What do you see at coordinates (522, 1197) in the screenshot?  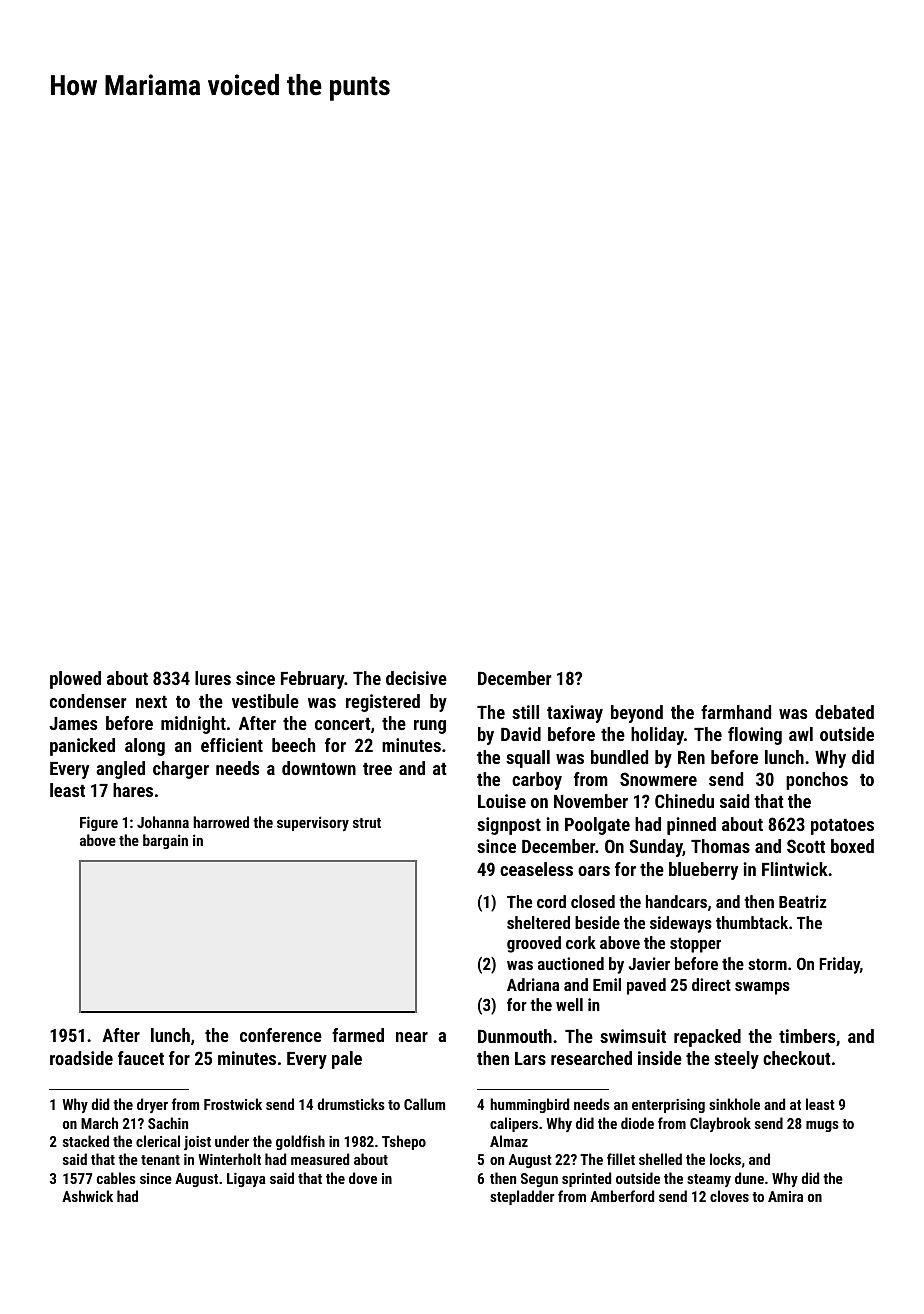 I see `stepladder` at bounding box center [522, 1197].
